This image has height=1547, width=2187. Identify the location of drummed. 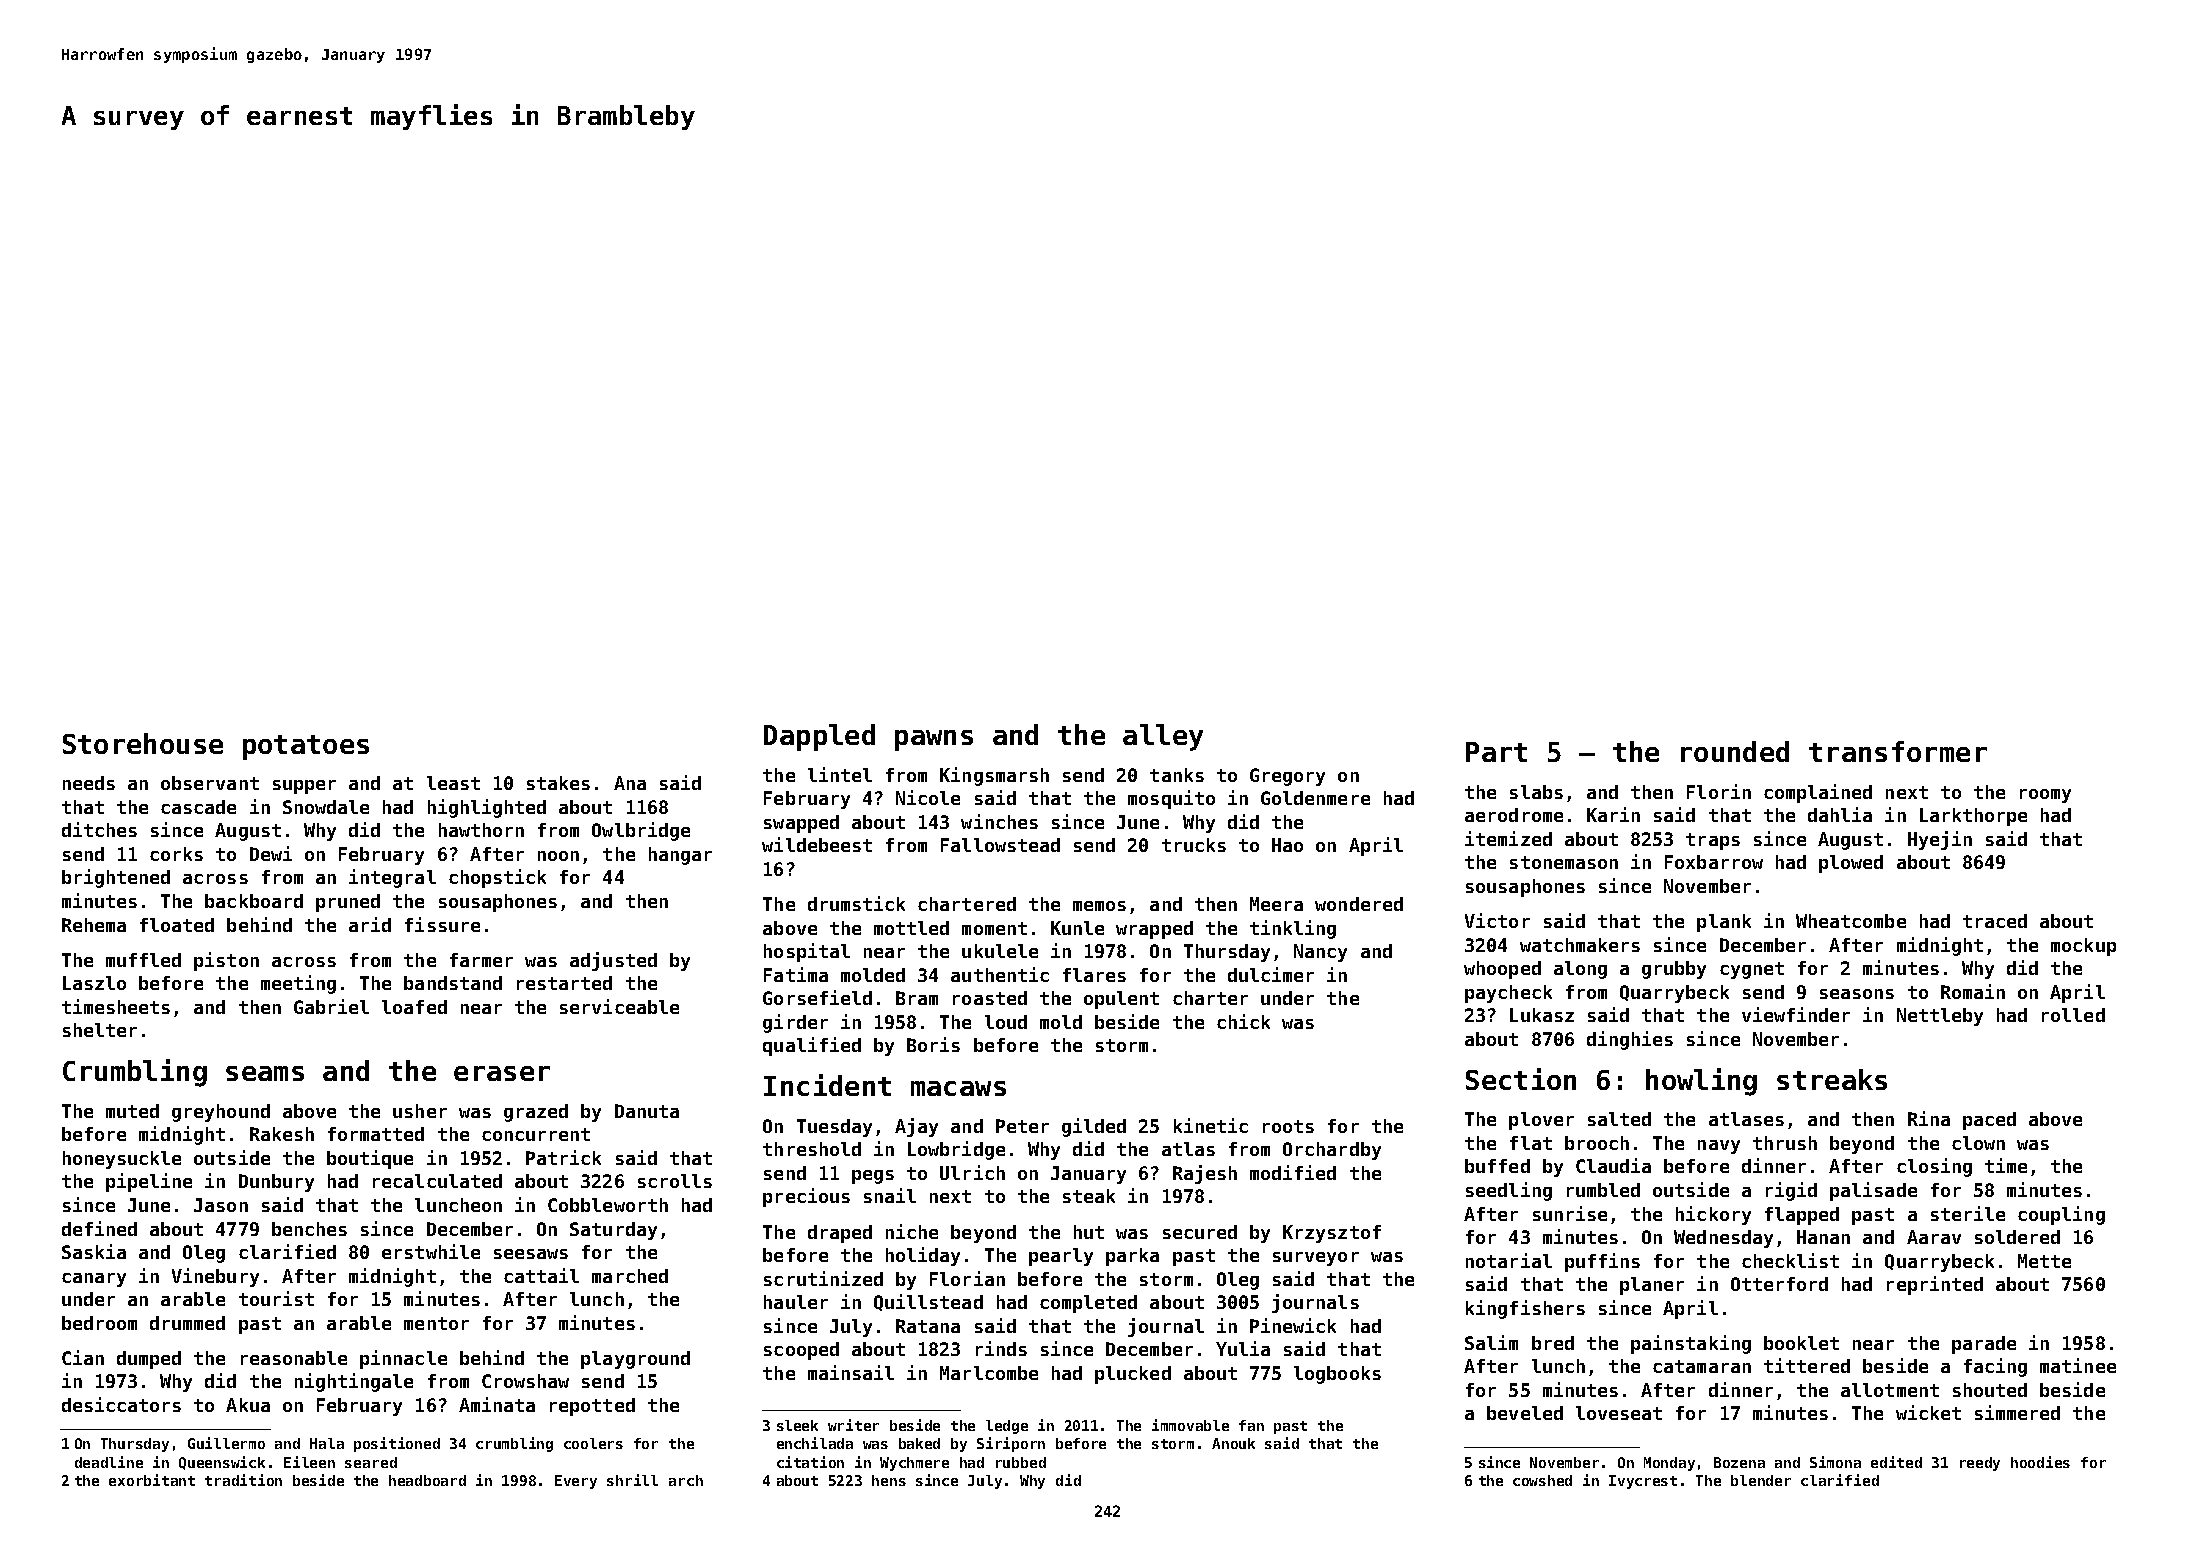
(187, 1323).
